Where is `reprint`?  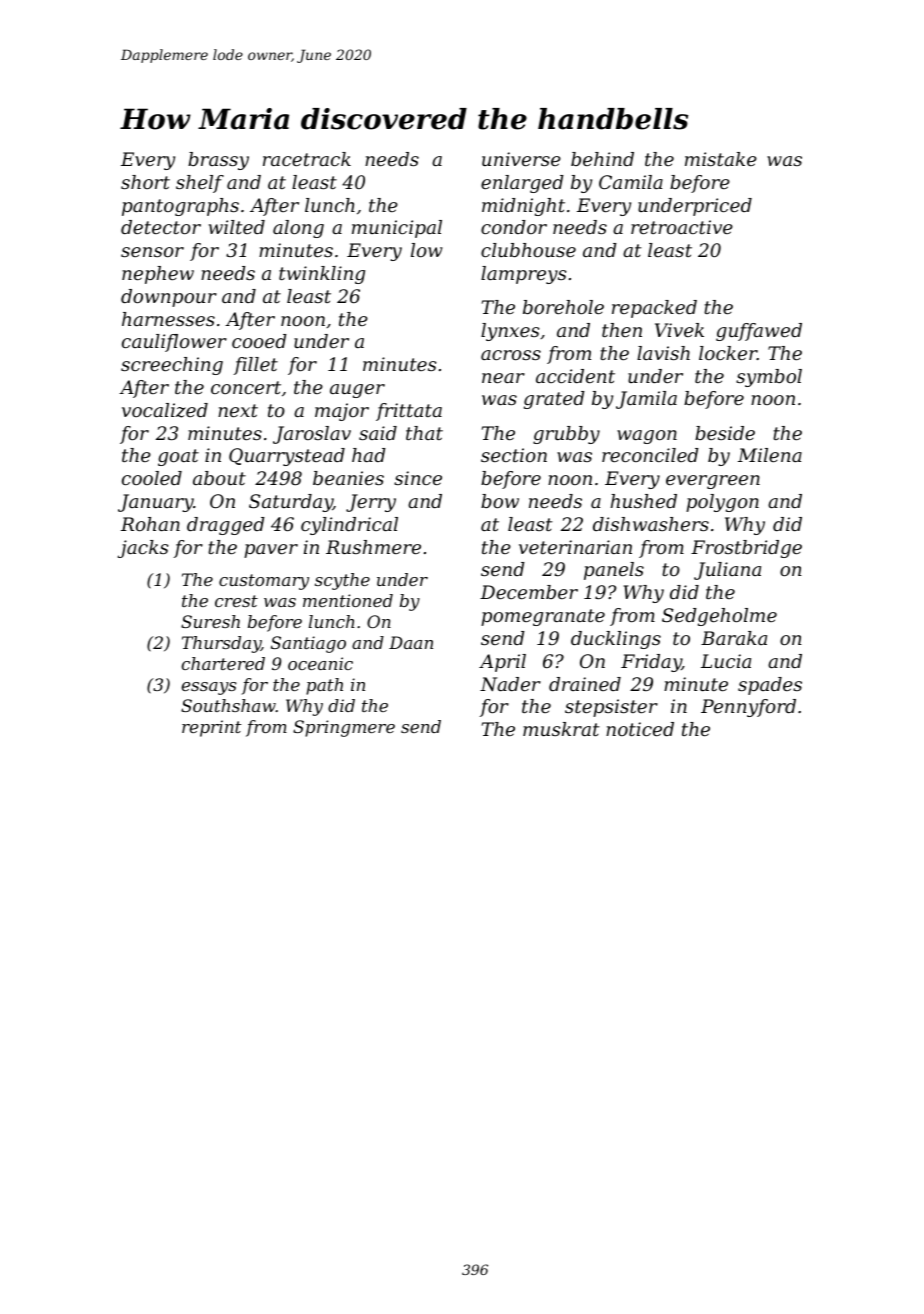 reprint is located at coordinates (212, 728).
